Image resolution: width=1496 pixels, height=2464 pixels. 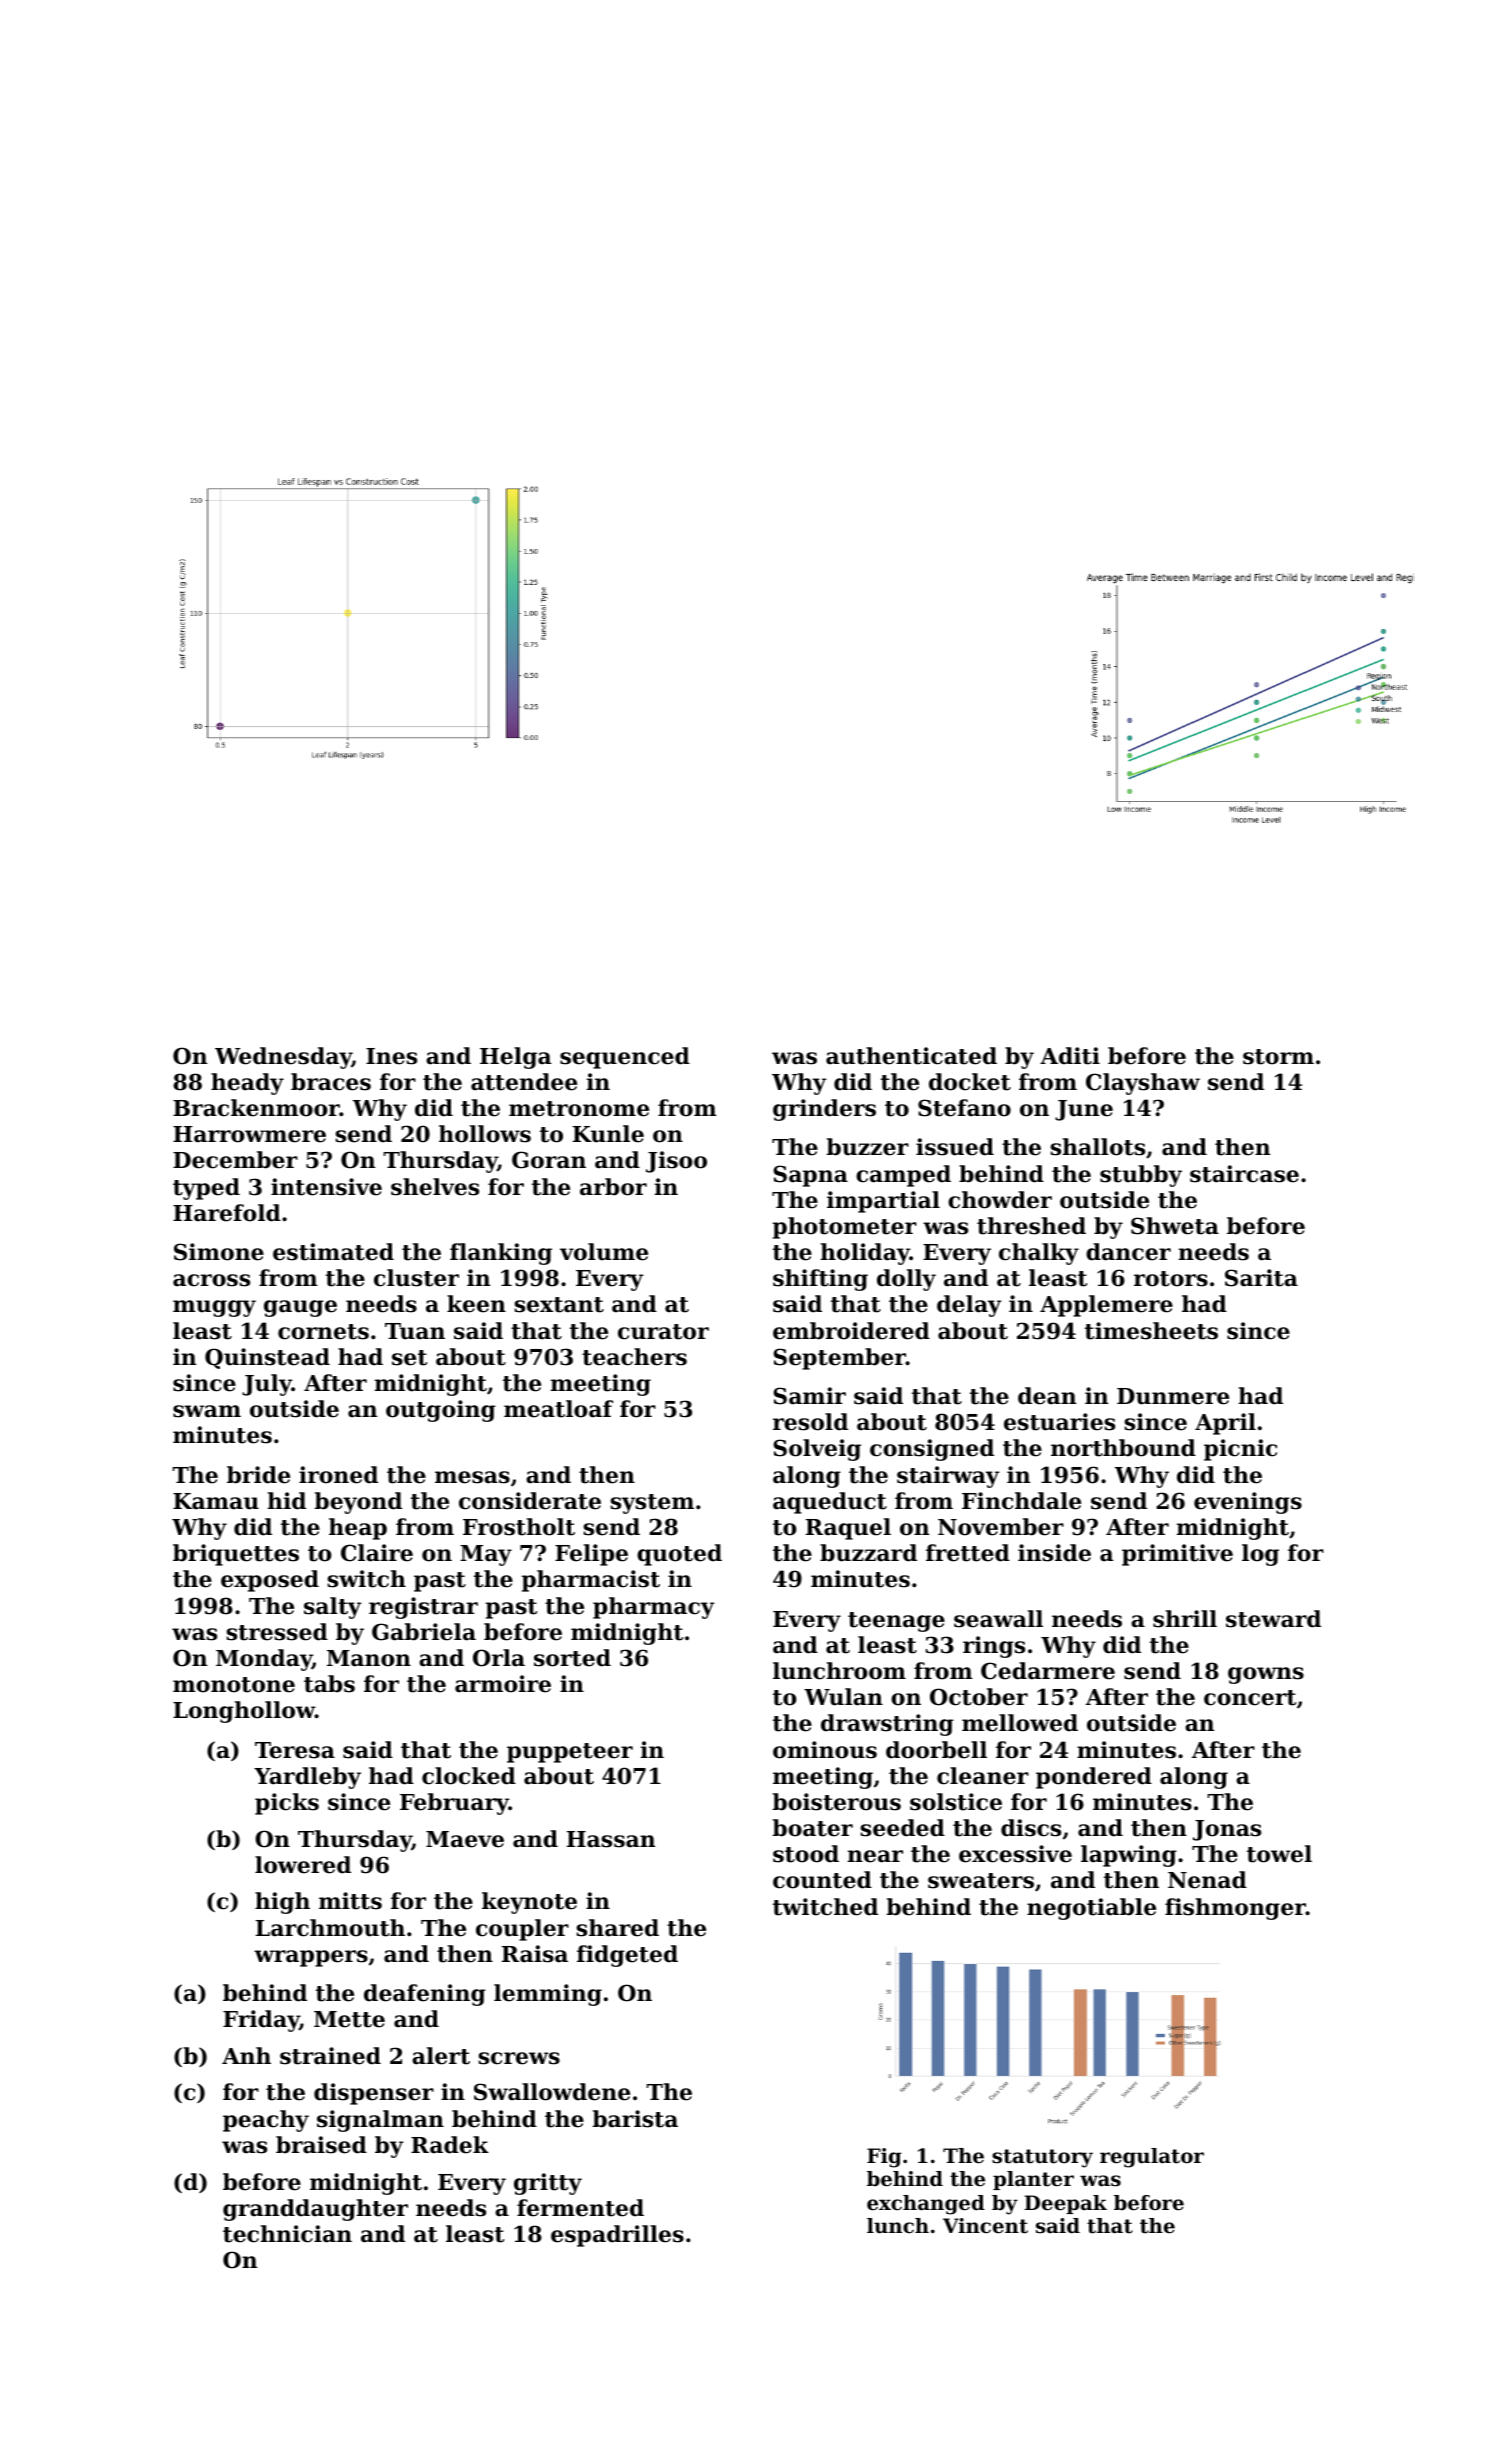 What do you see at coordinates (955, 1147) in the screenshot?
I see `issued` at bounding box center [955, 1147].
